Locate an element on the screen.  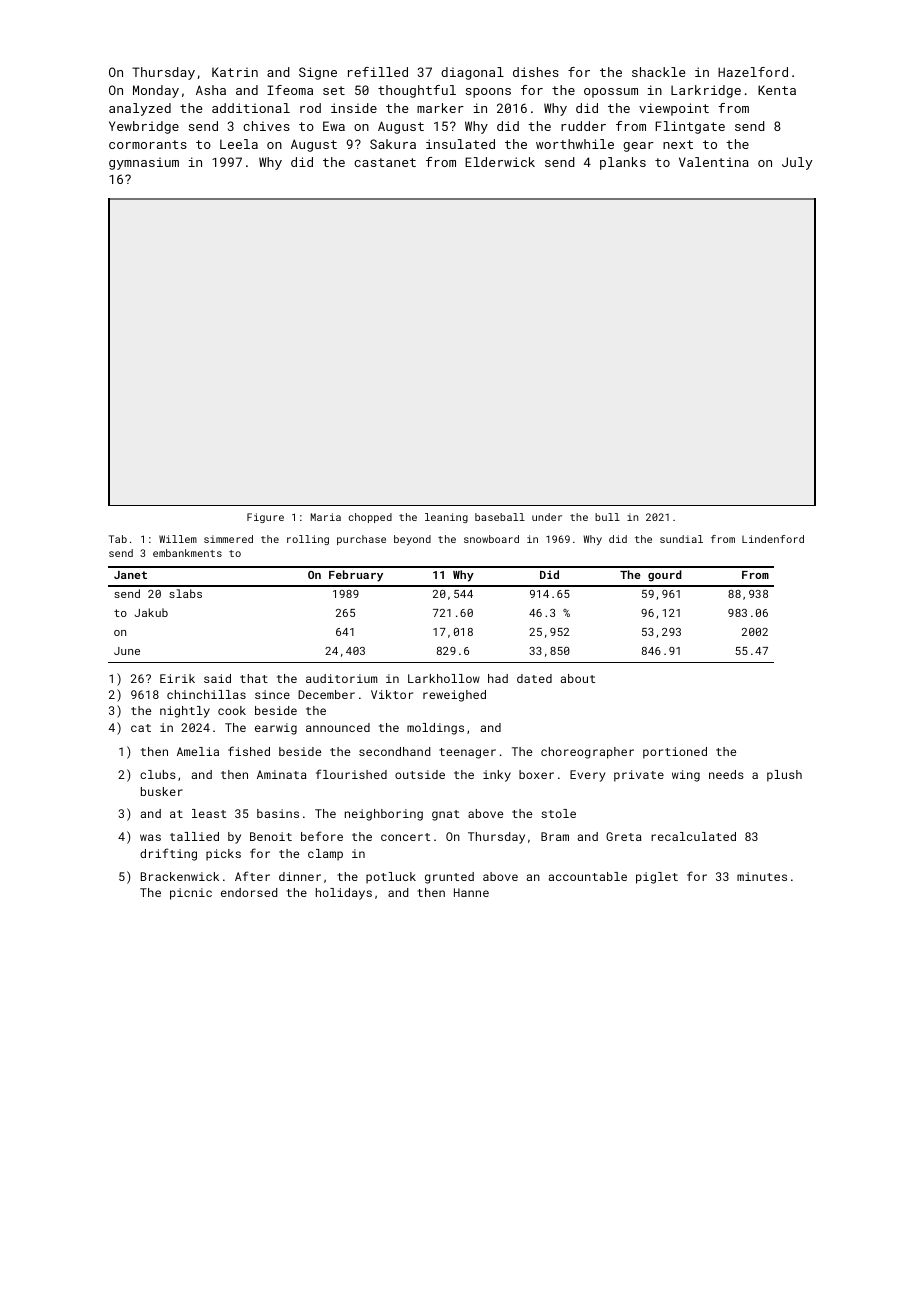
February is located at coordinates (356, 576).
